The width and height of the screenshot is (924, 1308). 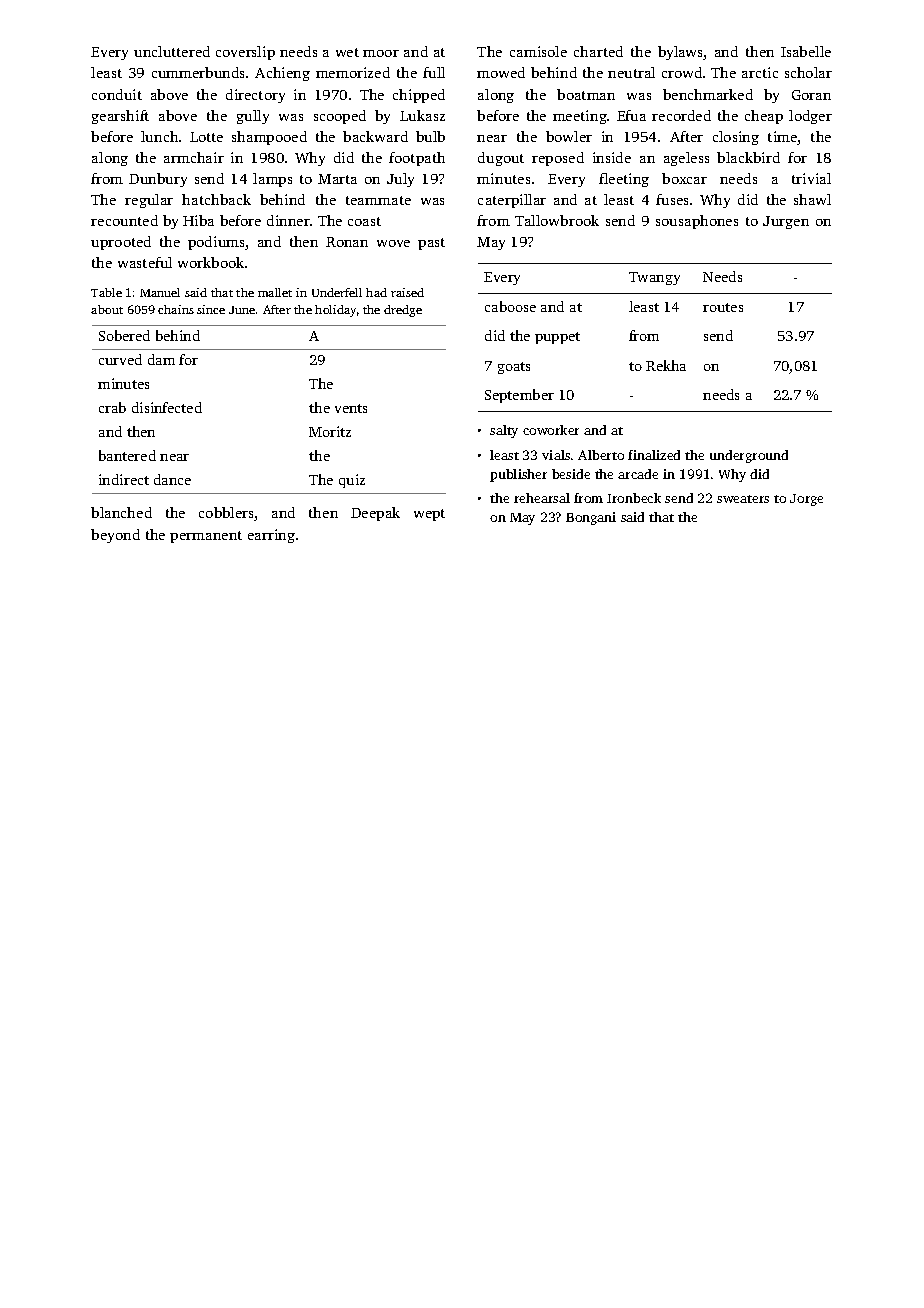 What do you see at coordinates (288, 220) in the screenshot?
I see `dinner` at bounding box center [288, 220].
